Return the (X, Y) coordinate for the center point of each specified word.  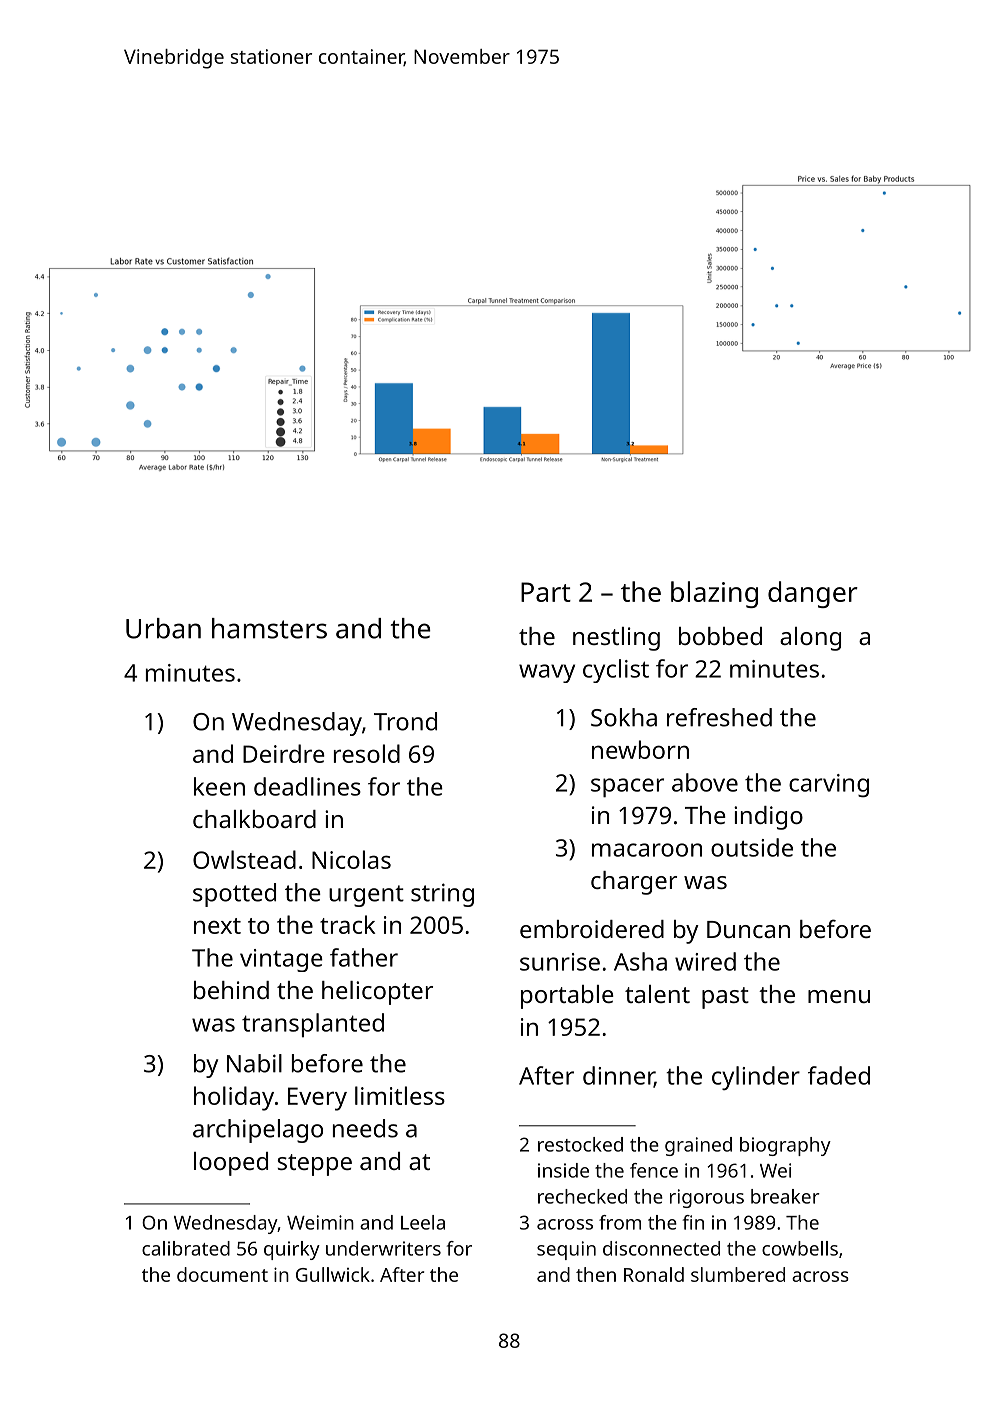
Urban (163, 628)
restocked (580, 1144)
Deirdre (284, 753)
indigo (768, 818)
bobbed (720, 636)
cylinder (756, 1078)
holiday (234, 1098)
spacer (627, 788)
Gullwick (333, 1274)
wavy (547, 673)
